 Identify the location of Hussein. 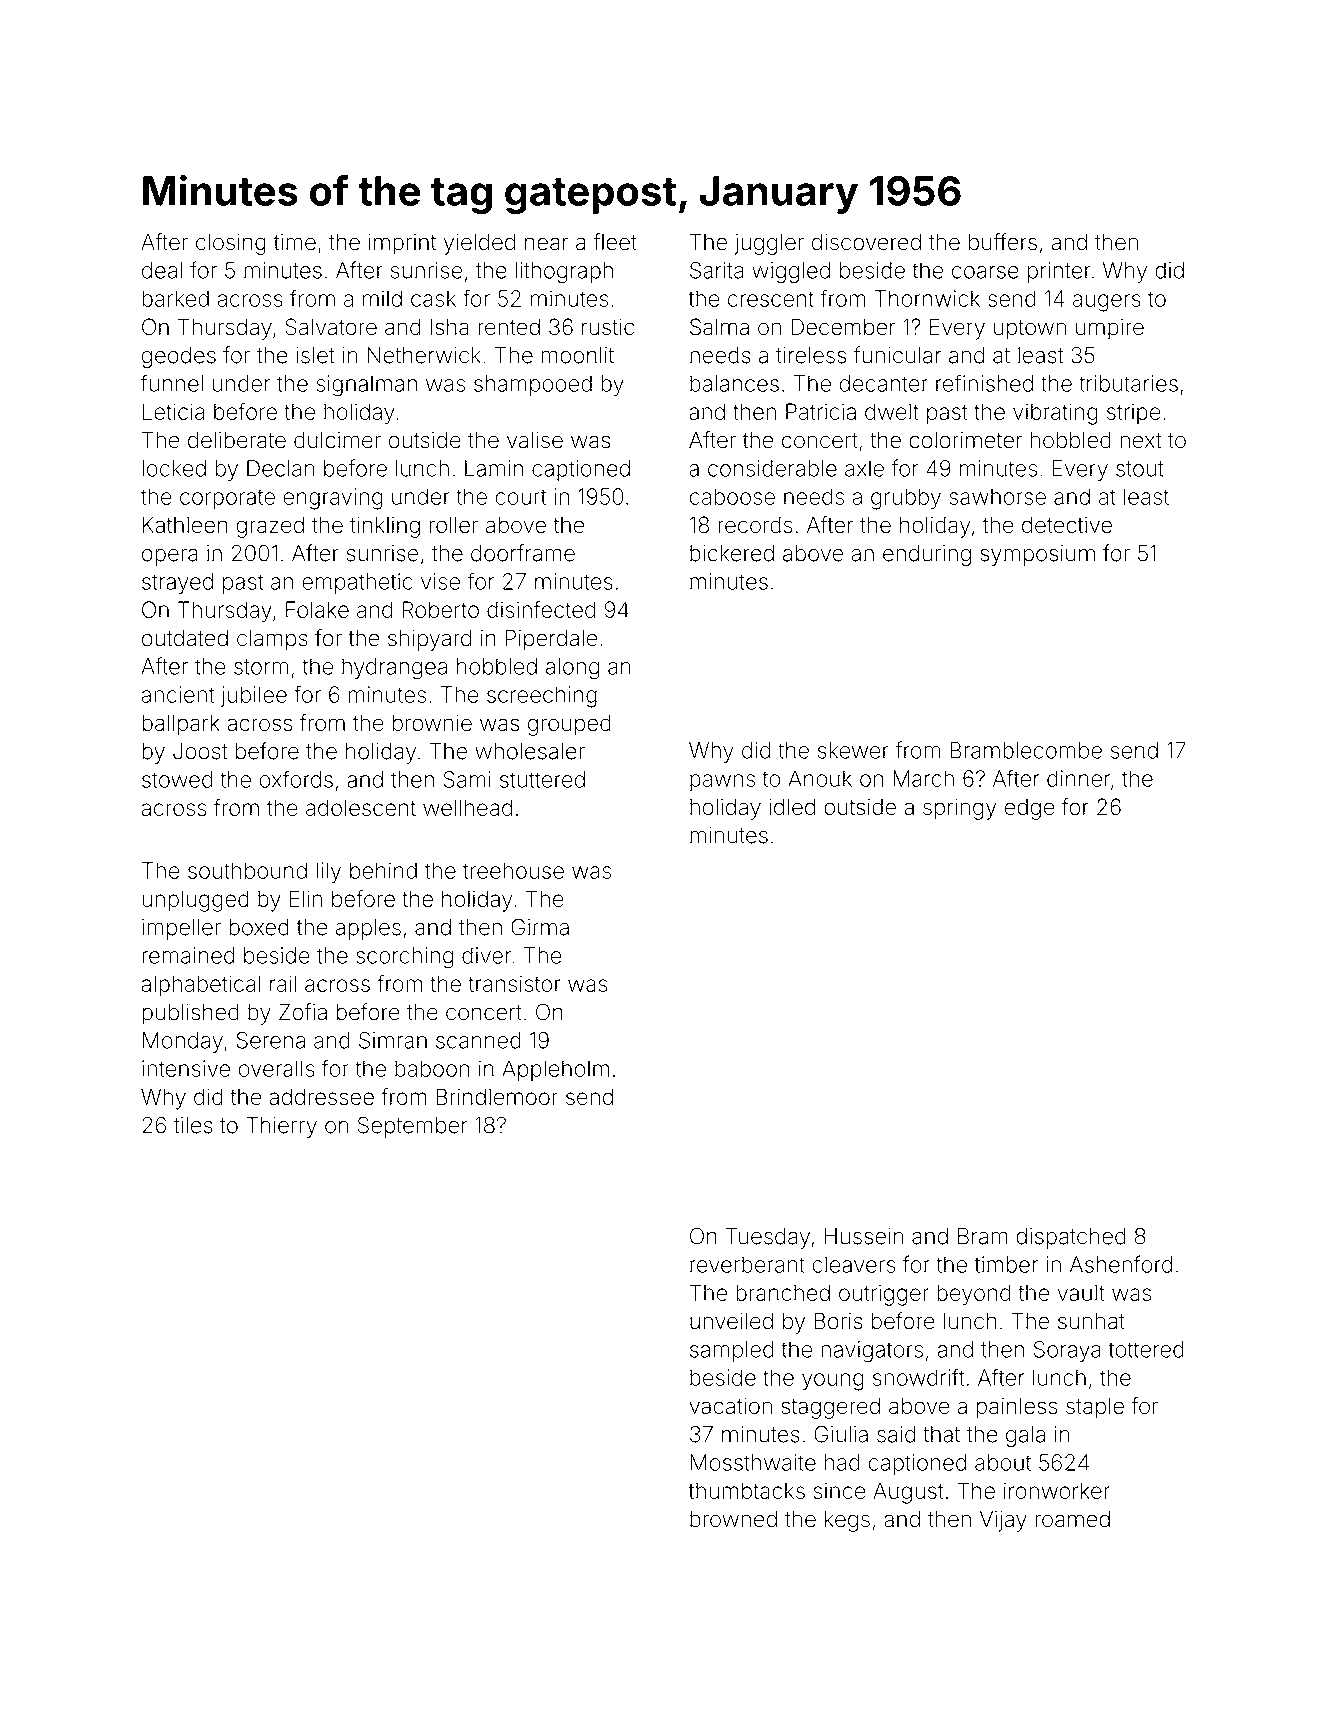
(863, 1236).
